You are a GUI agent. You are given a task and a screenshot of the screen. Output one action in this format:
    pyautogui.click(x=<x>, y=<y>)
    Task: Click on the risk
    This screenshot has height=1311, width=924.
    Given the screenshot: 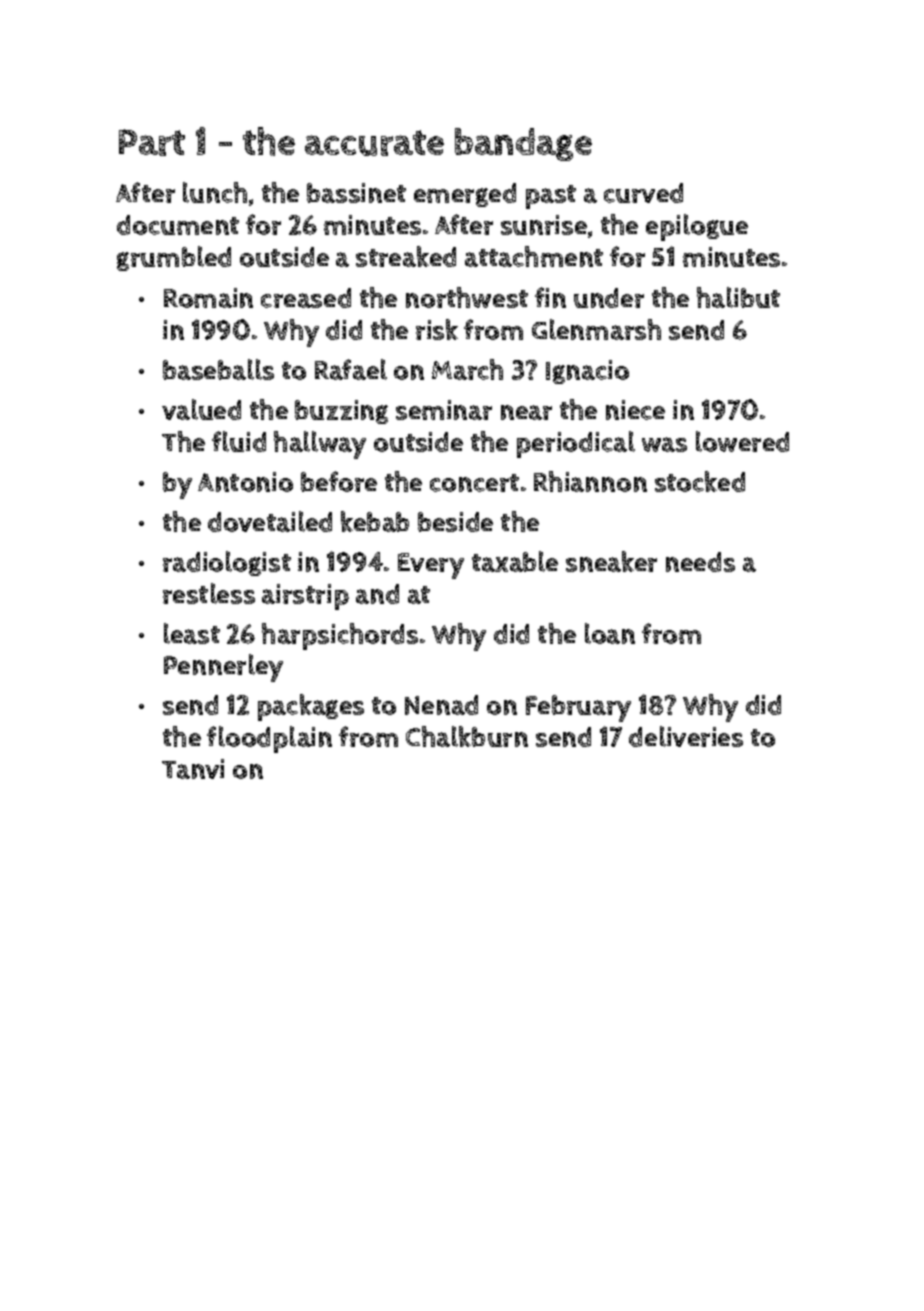 What is the action you would take?
    pyautogui.click(x=437, y=329)
